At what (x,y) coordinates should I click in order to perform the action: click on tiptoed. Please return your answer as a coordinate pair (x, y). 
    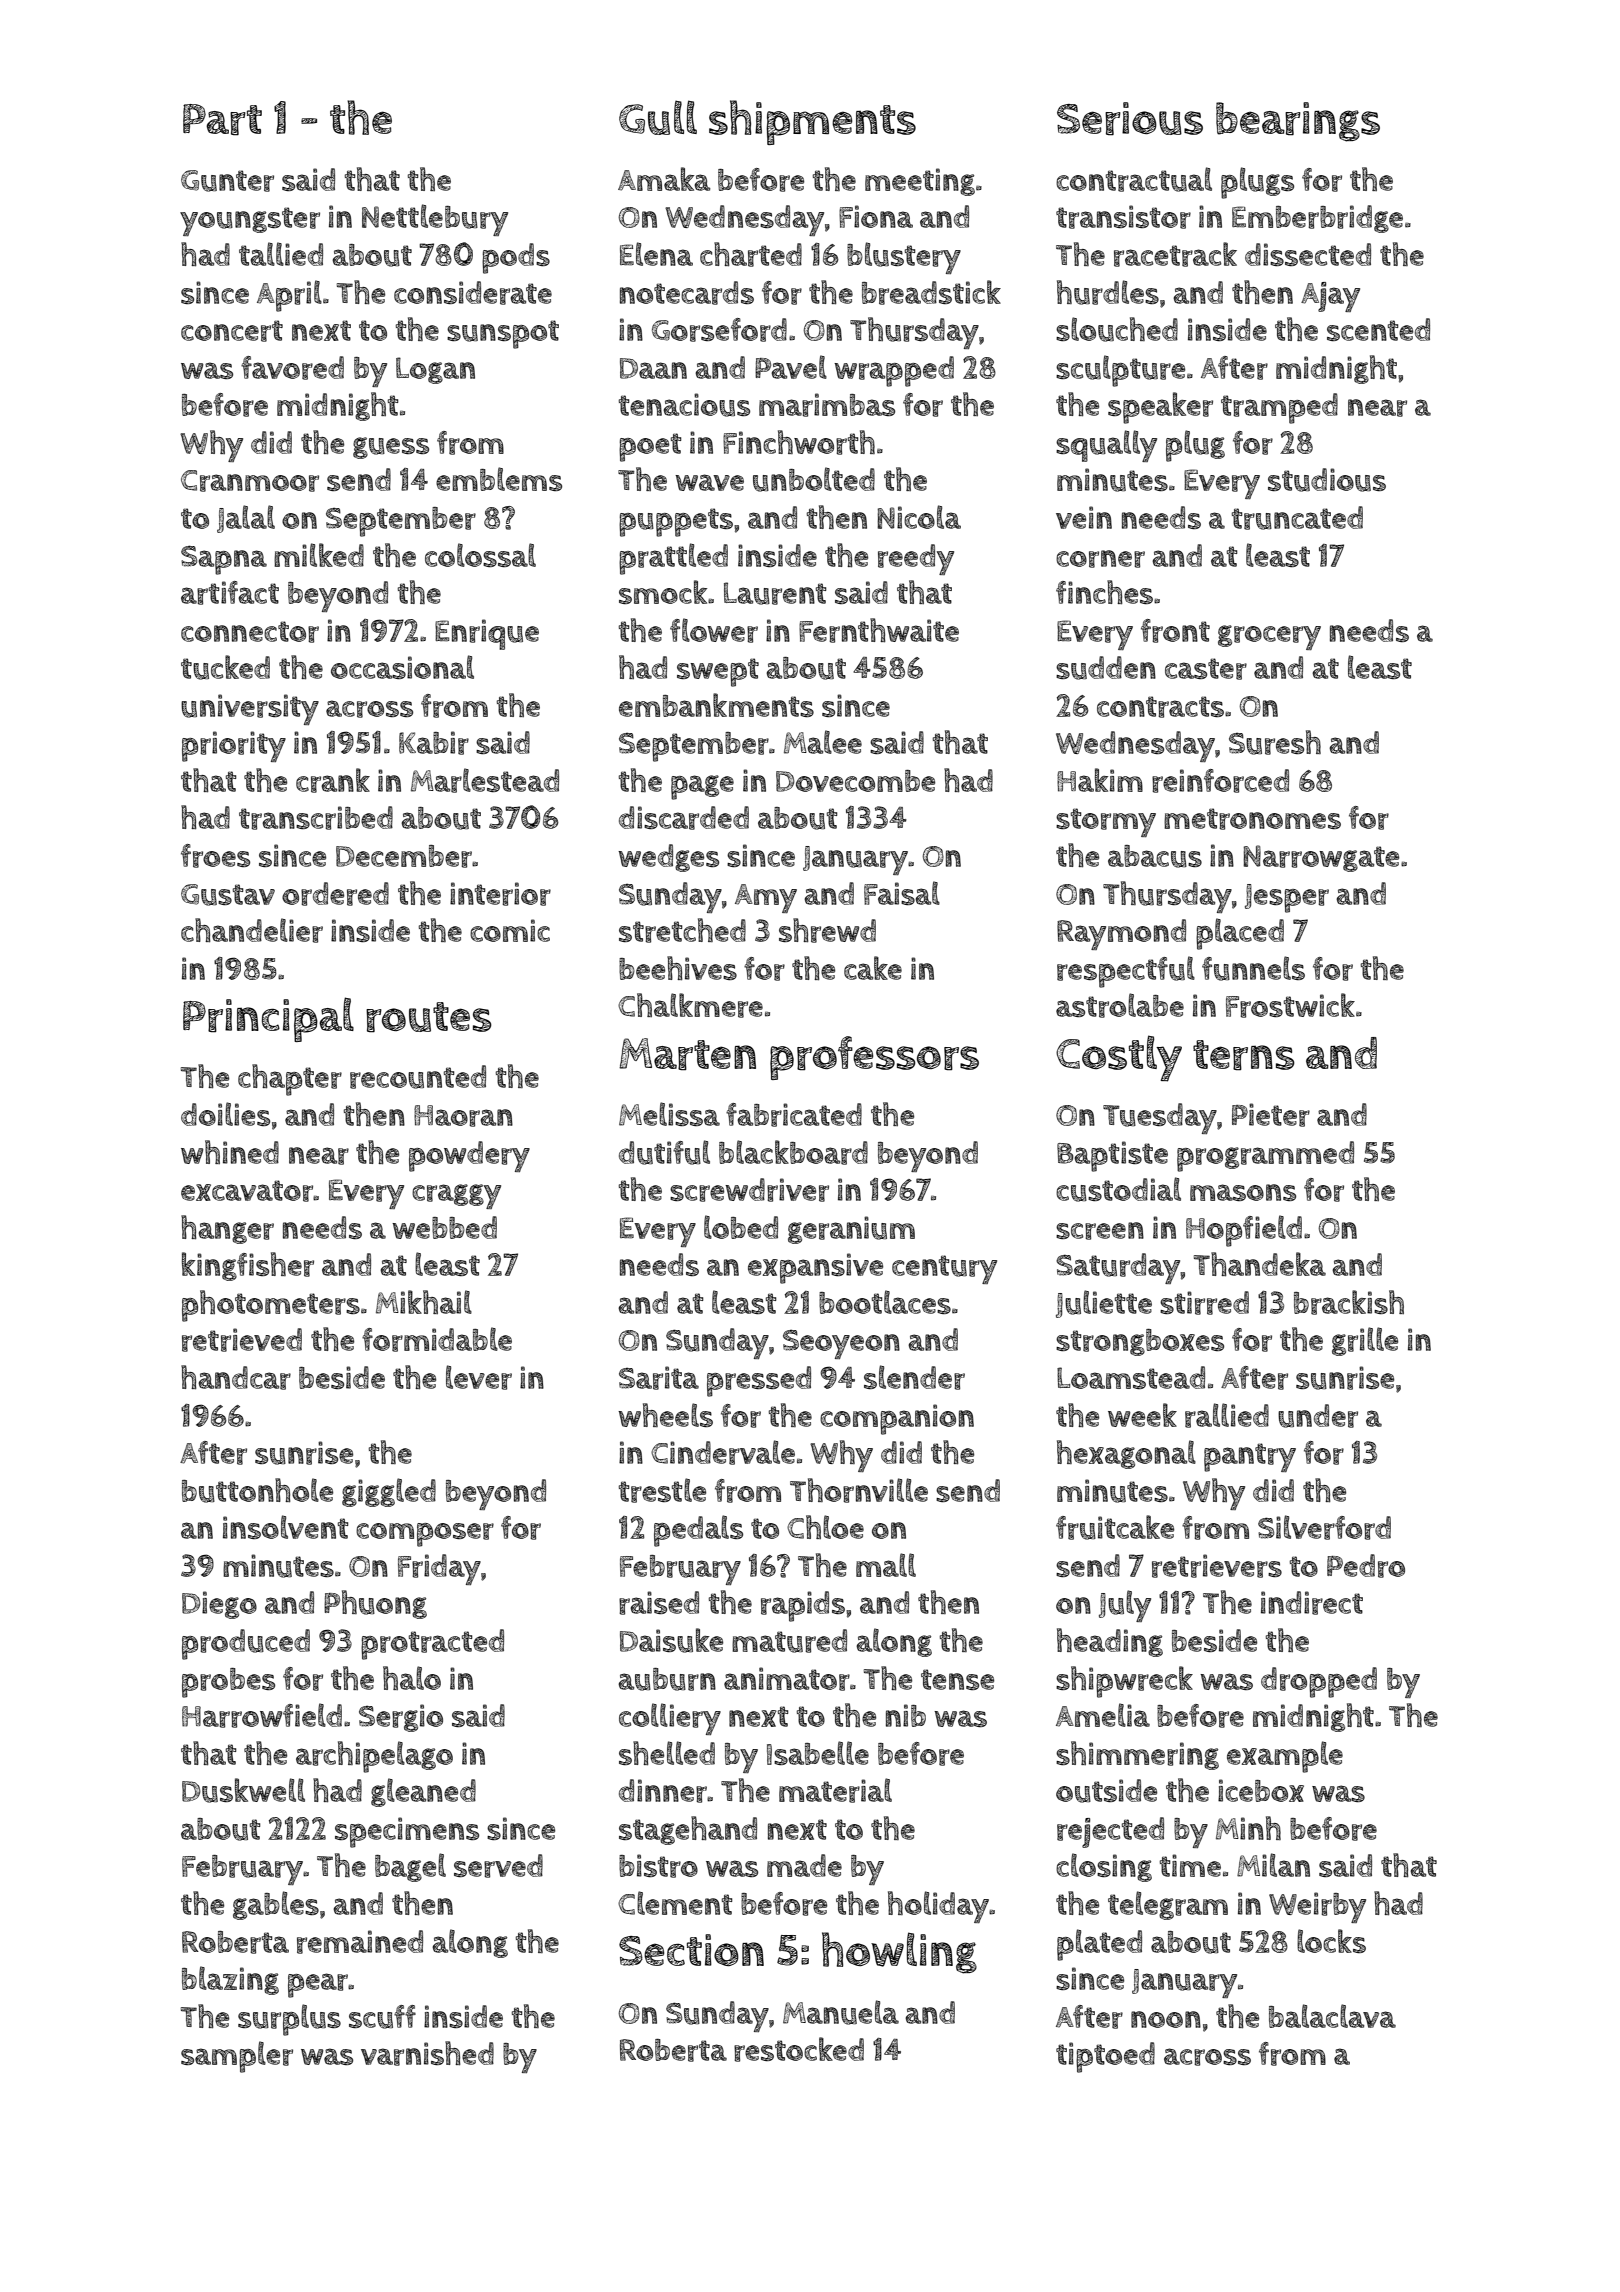
    Looking at the image, I should click on (1105, 2057).
